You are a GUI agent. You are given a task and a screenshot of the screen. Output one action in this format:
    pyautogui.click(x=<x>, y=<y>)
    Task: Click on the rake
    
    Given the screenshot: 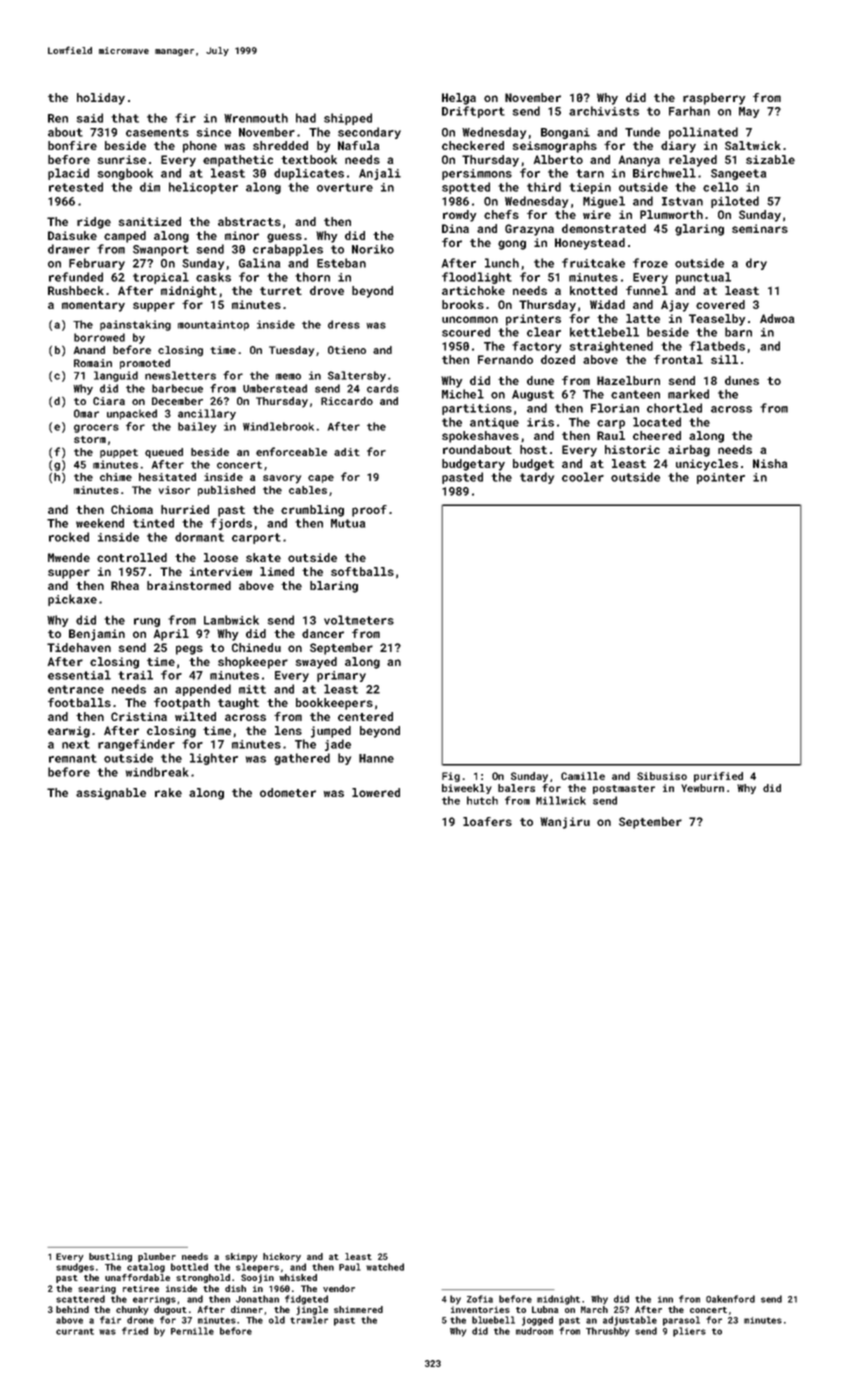 What is the action you would take?
    pyautogui.click(x=168, y=792)
